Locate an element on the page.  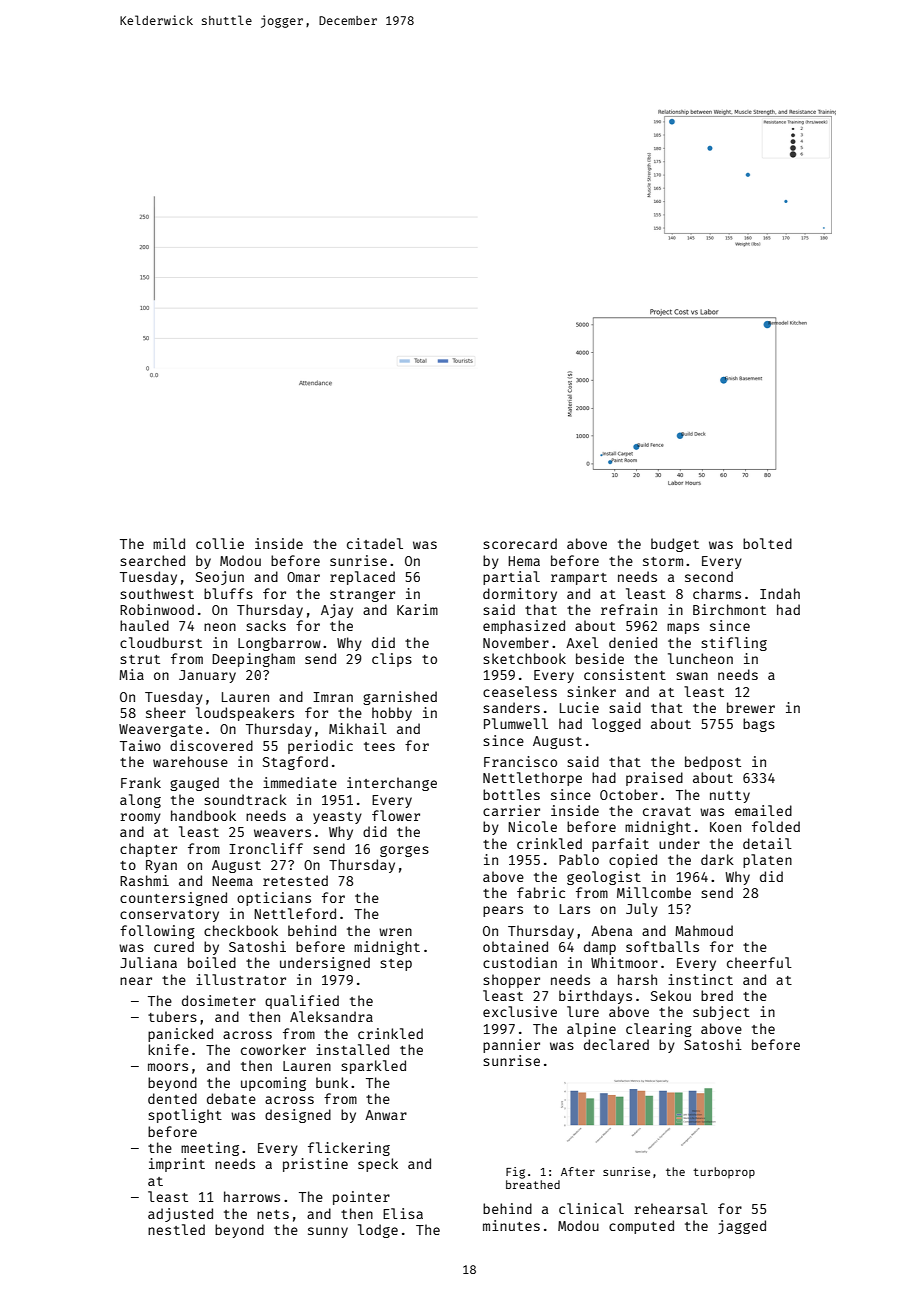
debate is located at coordinates (231, 1098).
